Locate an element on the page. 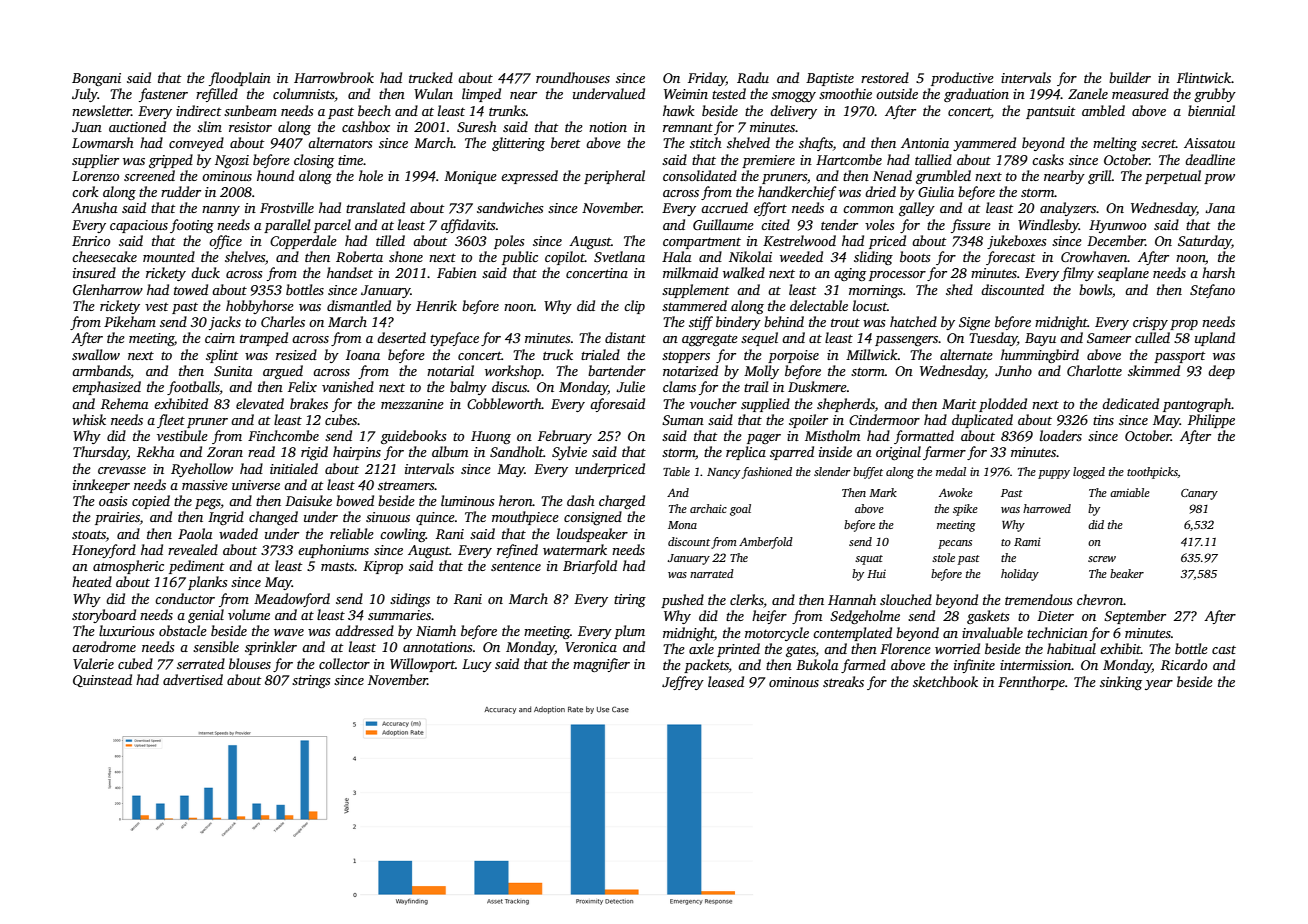 This page has width=1308, height=924. magnifier is located at coordinates (601, 665).
